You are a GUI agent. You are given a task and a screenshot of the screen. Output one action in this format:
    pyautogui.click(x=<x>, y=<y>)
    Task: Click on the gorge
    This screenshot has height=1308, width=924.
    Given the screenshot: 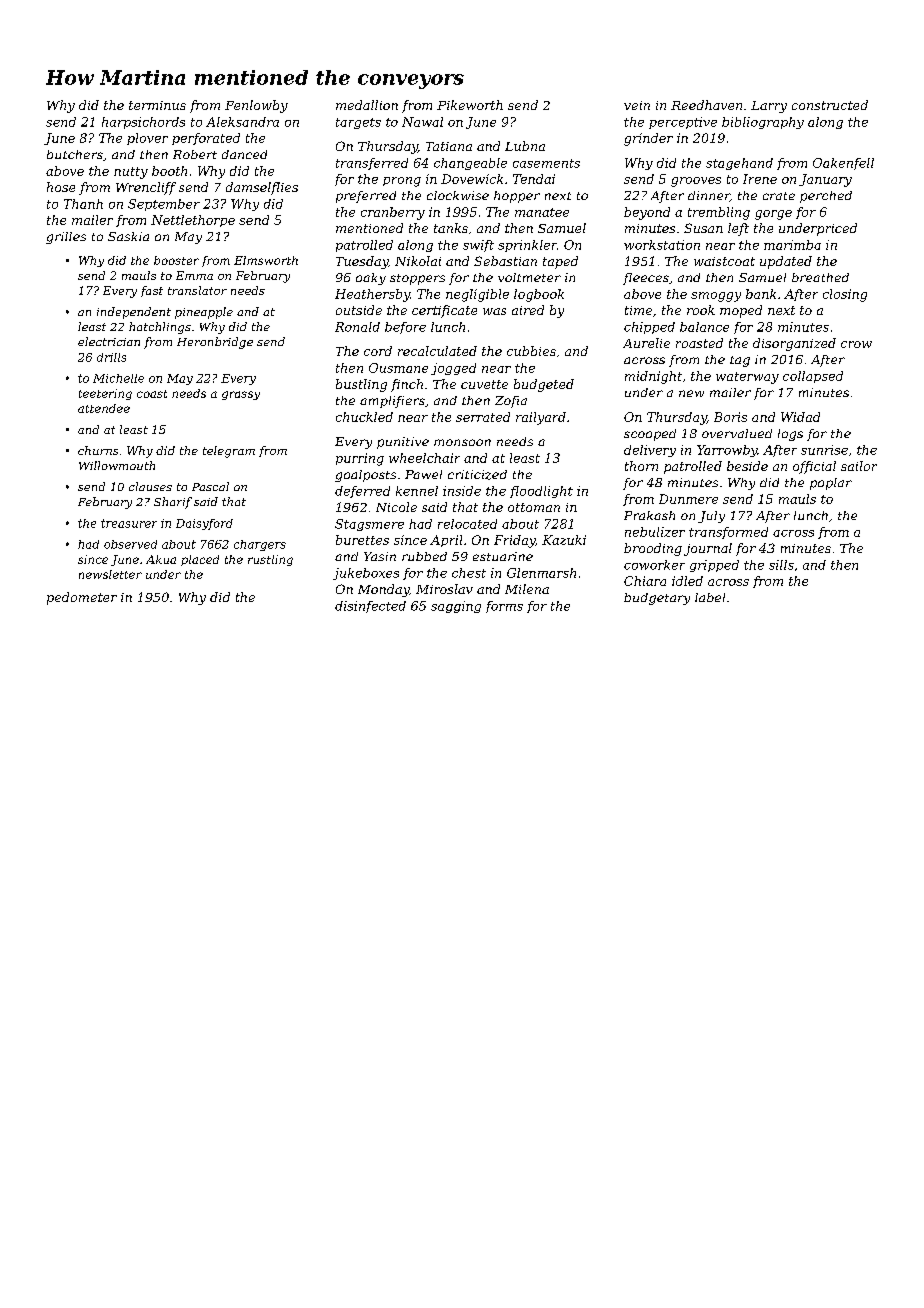 What is the action you would take?
    pyautogui.click(x=773, y=215)
